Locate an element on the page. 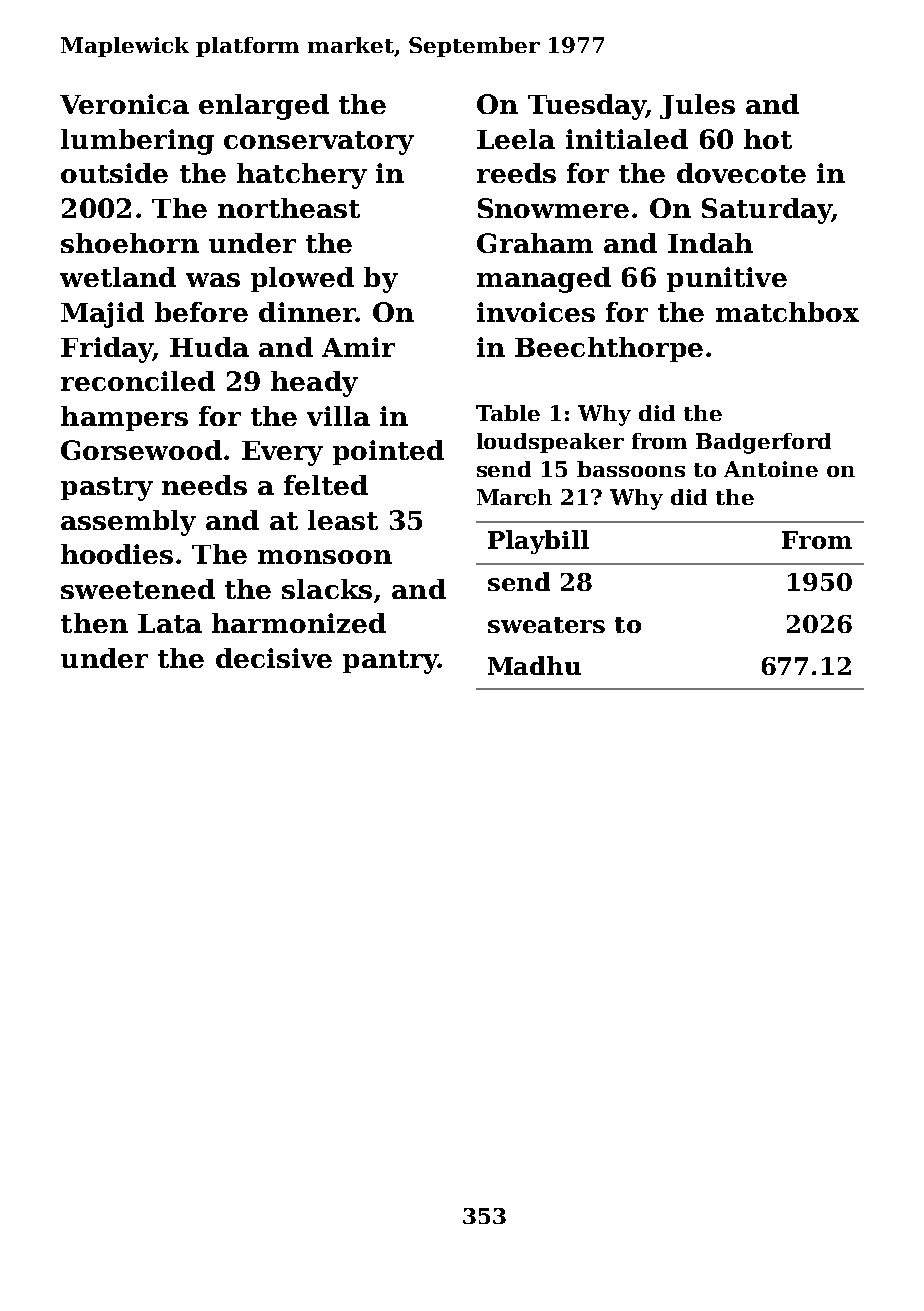 This page has width=924, height=1311. Saturday is located at coordinates (767, 211).
